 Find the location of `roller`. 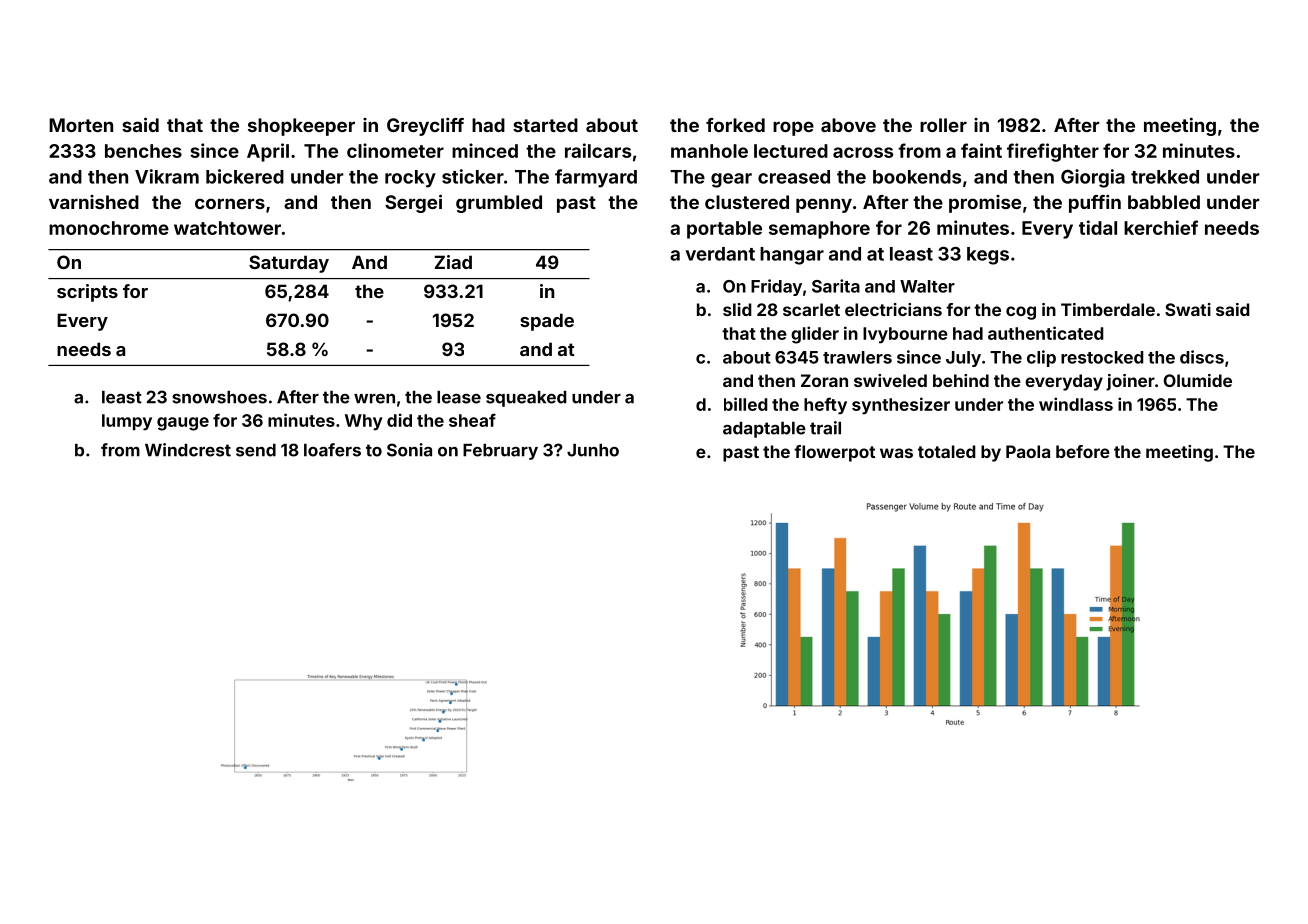

roller is located at coordinates (943, 125).
